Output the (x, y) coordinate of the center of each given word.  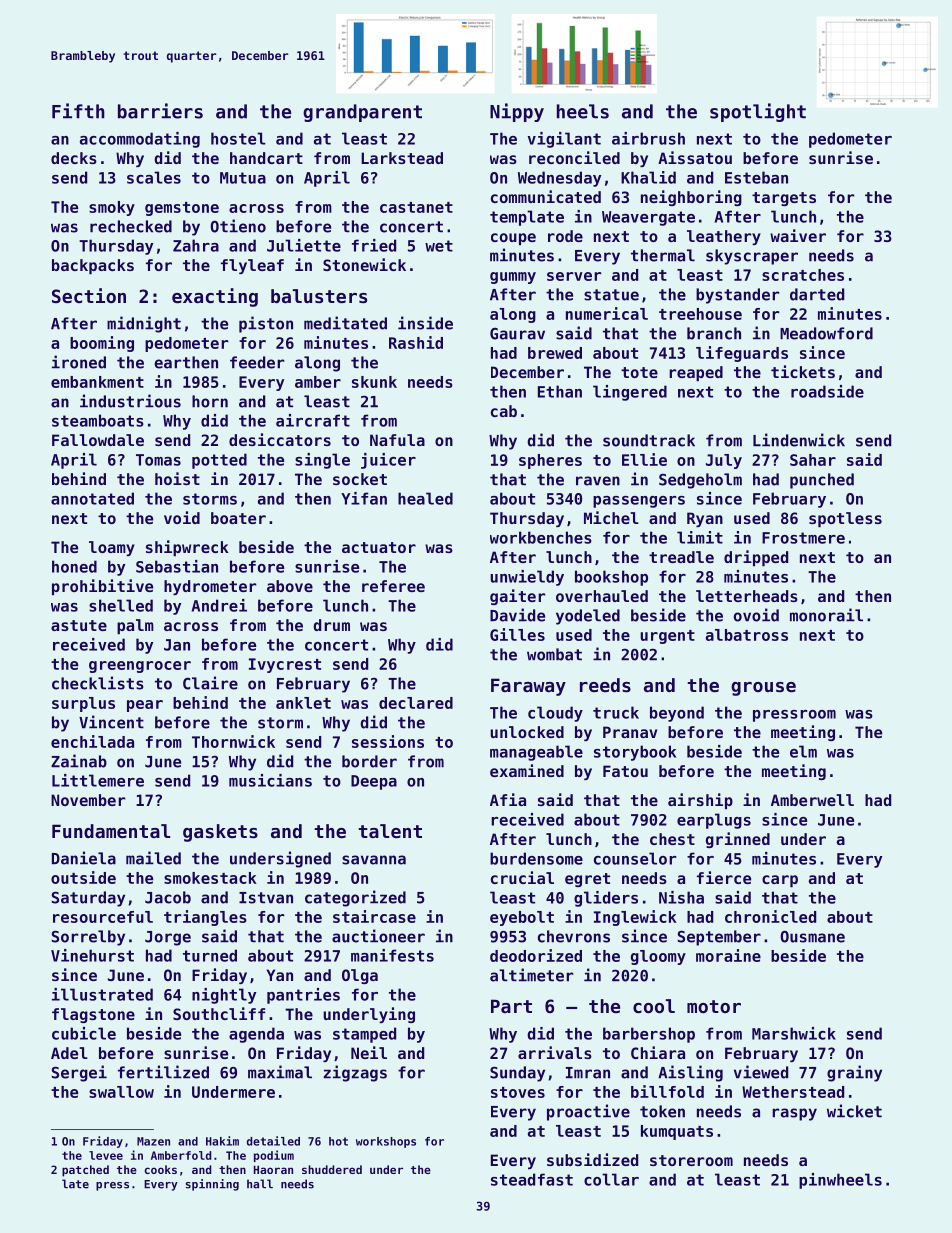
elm (803, 751)
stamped (364, 1035)
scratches (803, 275)
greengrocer (140, 667)
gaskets (220, 833)
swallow (121, 1092)
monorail (826, 615)
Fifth (78, 111)
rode (565, 236)
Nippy (517, 112)
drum (331, 625)
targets (784, 199)
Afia (508, 799)
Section (89, 295)
